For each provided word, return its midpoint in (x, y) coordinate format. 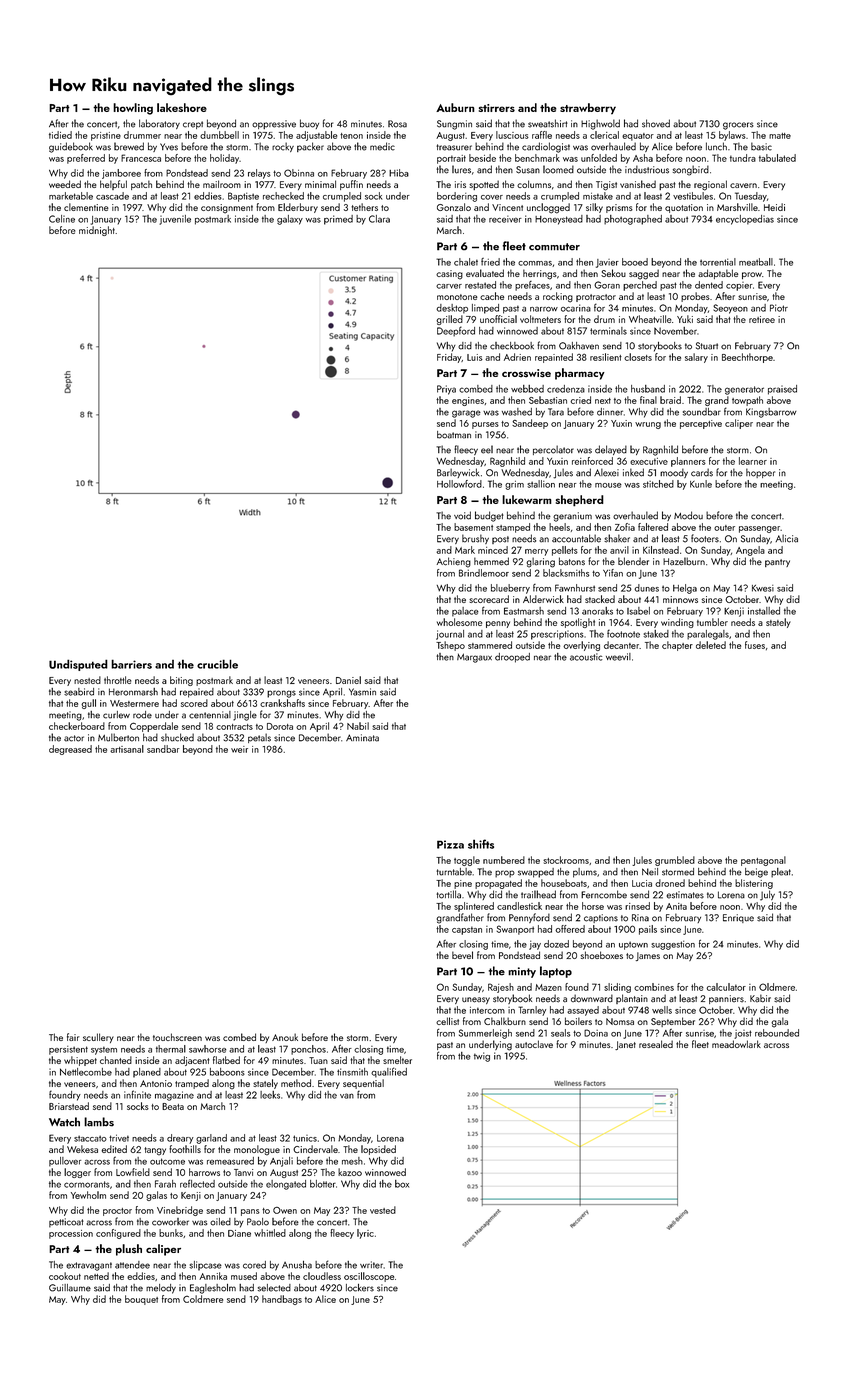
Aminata (362, 738)
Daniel (348, 680)
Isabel (638, 611)
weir (239, 749)
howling (133, 109)
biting (181, 681)
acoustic (586, 657)
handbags (282, 1300)
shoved (656, 123)
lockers (360, 1288)
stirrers (497, 108)
